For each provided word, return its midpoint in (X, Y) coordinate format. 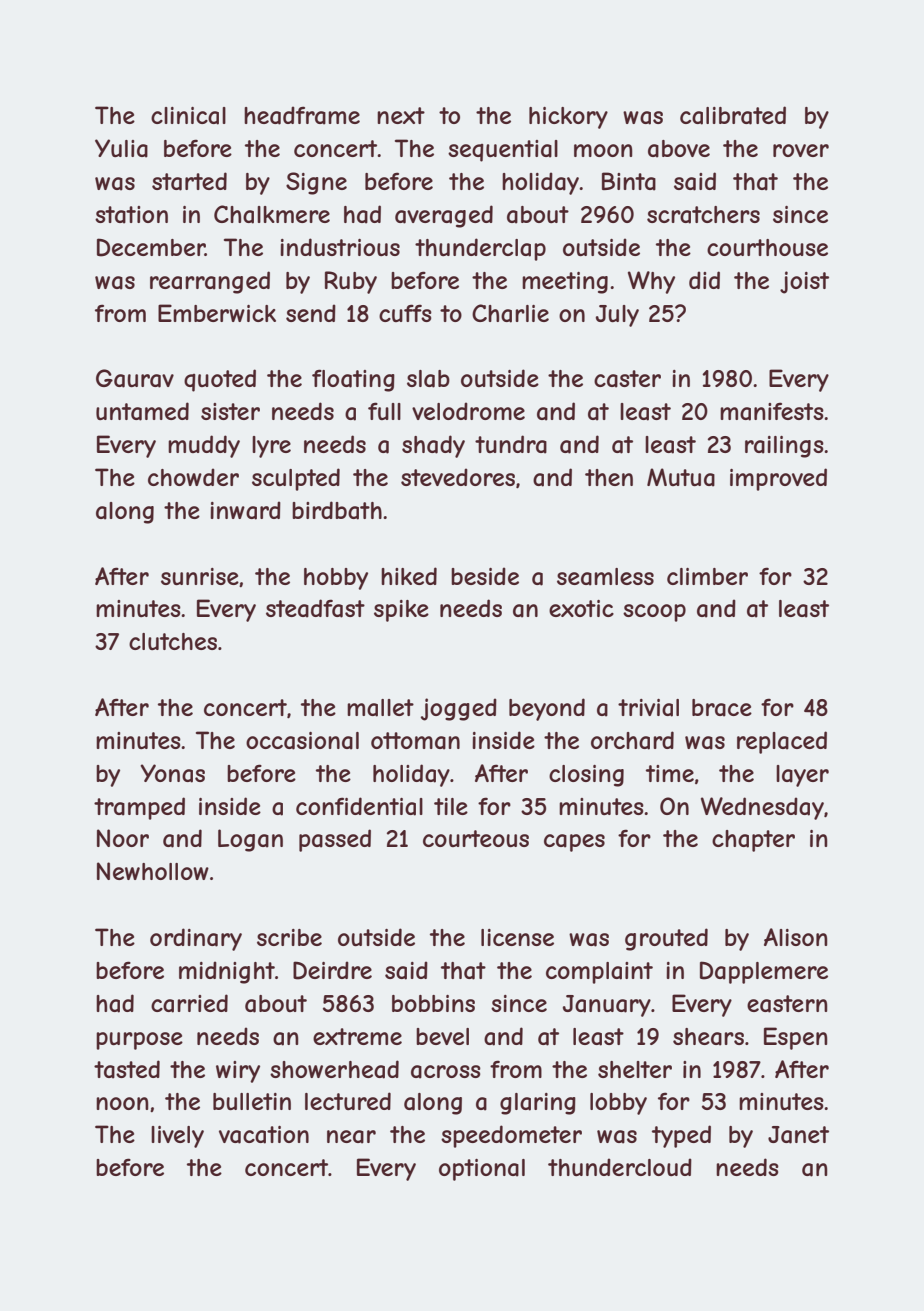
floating (353, 380)
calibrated (733, 115)
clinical (188, 116)
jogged (459, 709)
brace (722, 708)
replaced (782, 742)
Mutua (681, 477)
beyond (547, 709)
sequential (503, 151)
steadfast (315, 608)
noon (122, 1103)
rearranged (210, 282)
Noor (123, 838)
